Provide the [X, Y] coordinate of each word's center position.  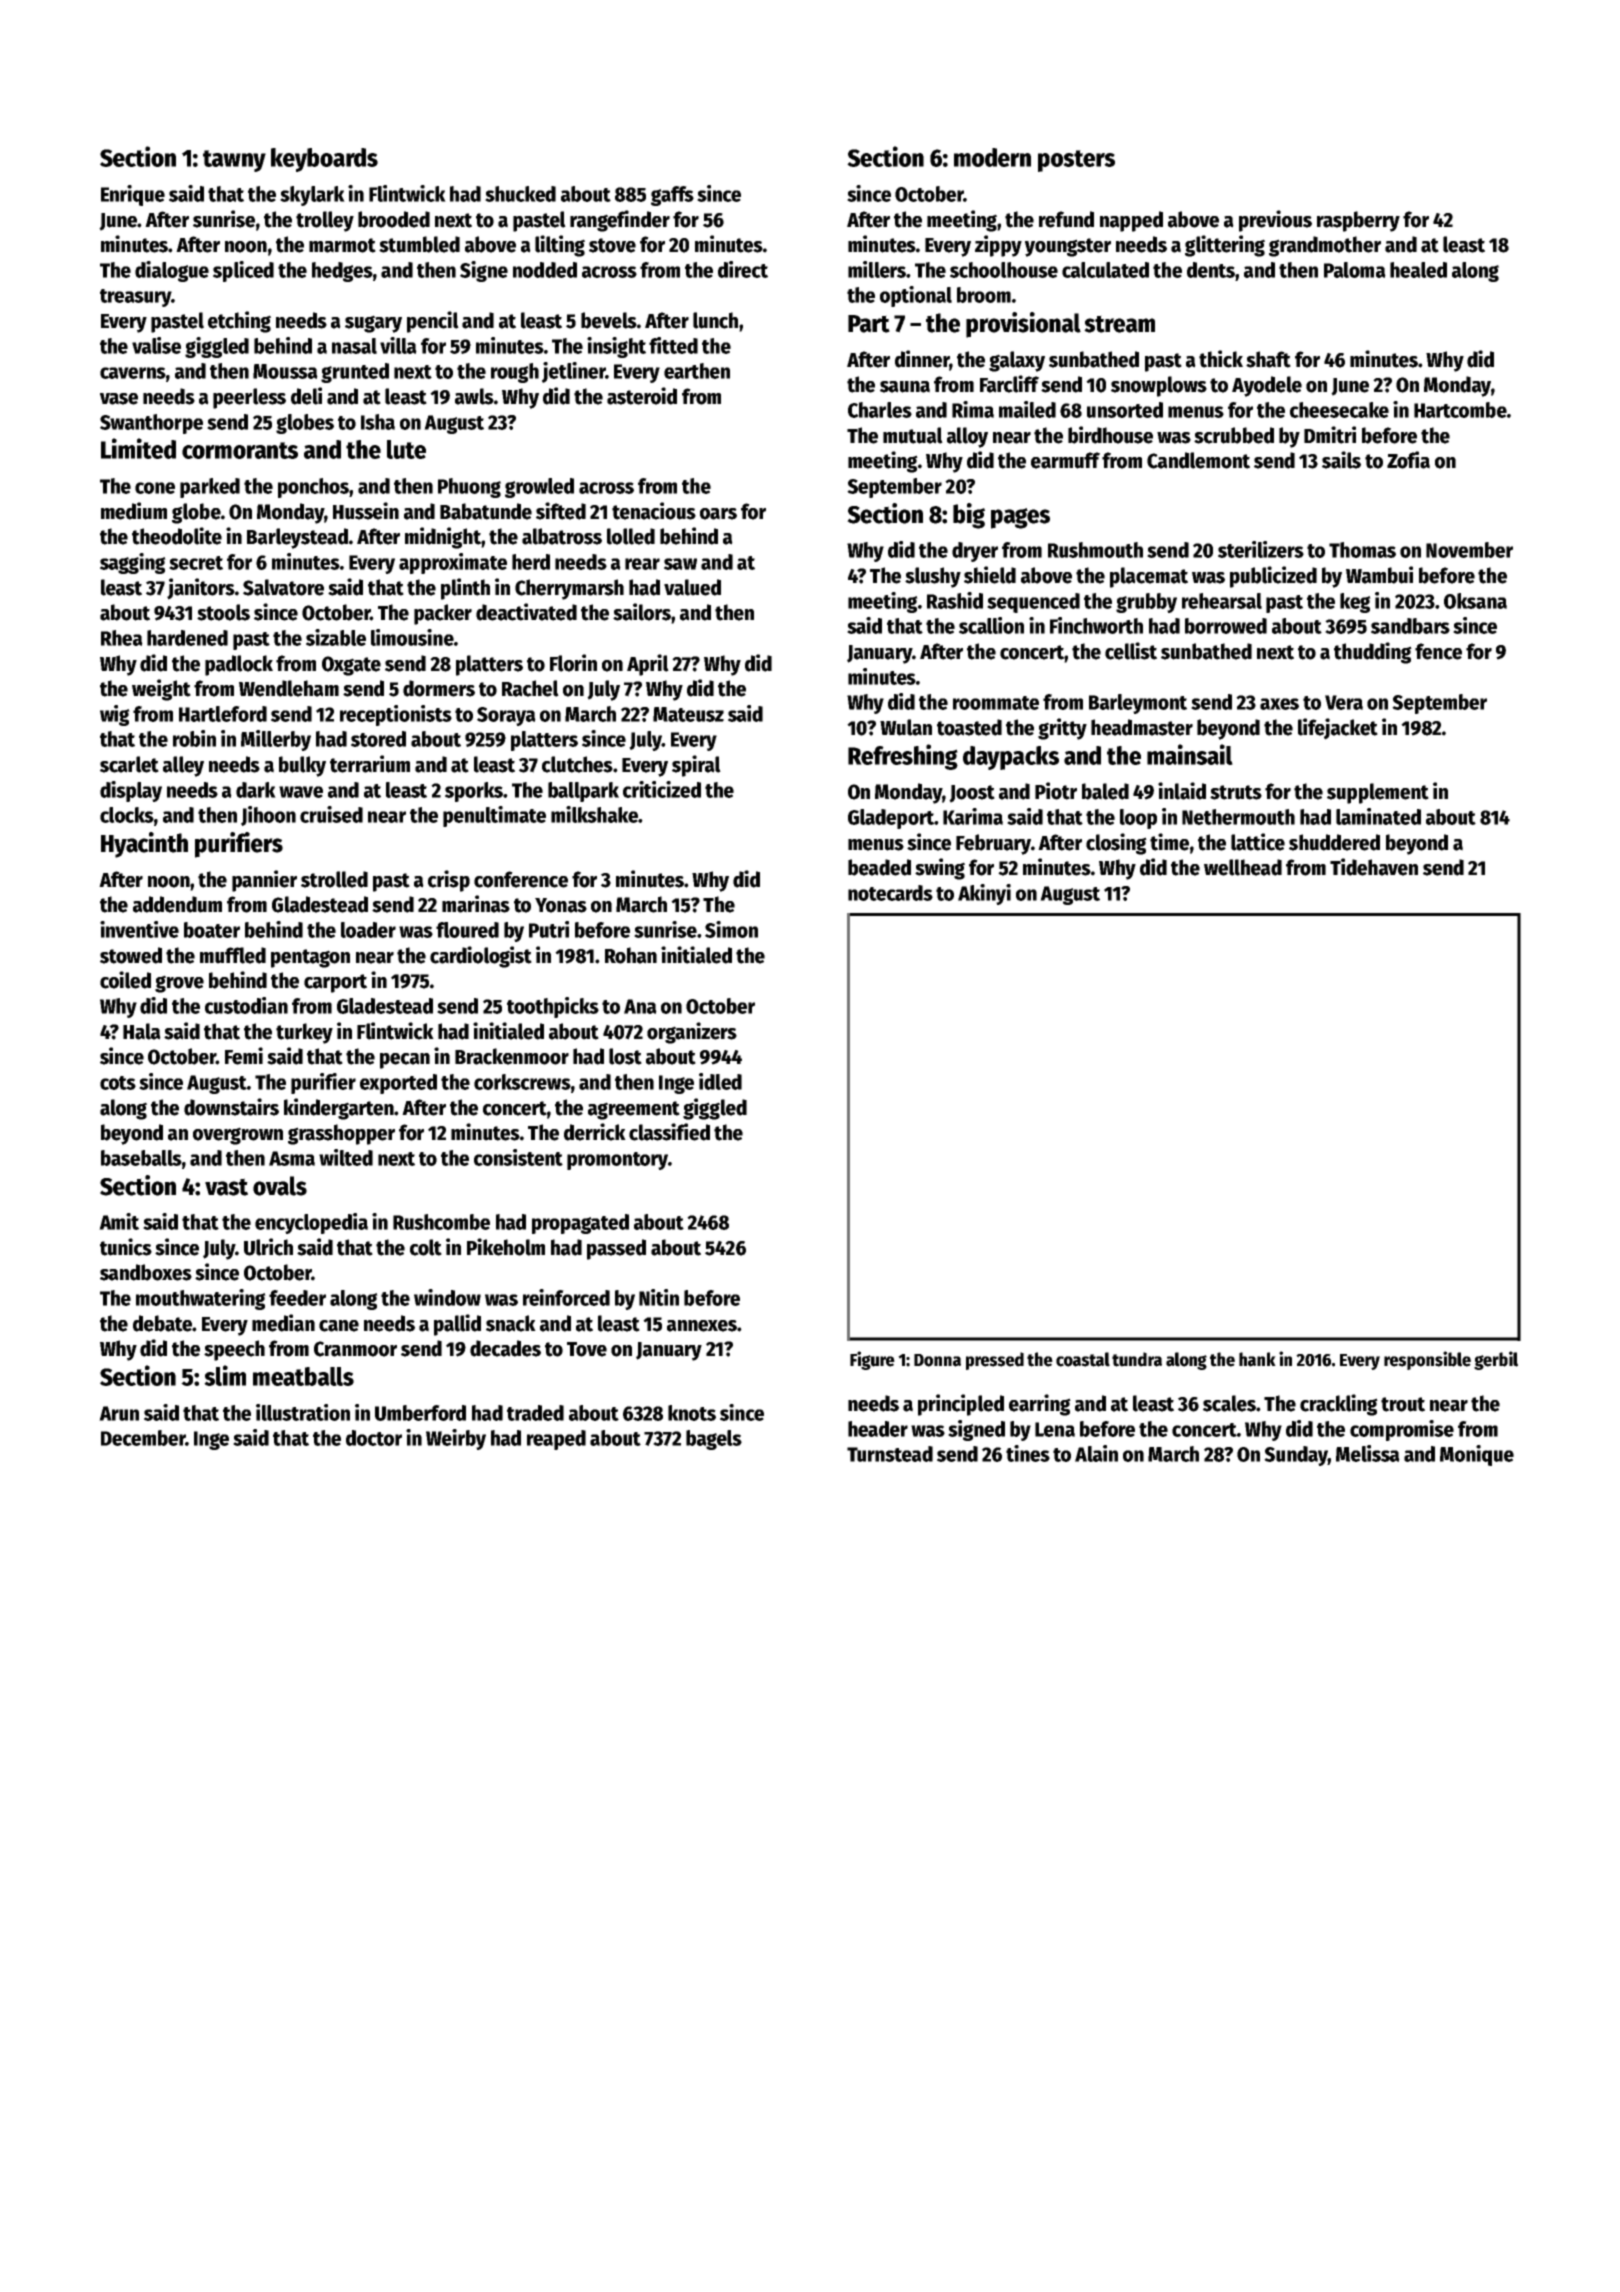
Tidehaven [1374, 867]
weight [161, 690]
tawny [234, 161]
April [648, 665]
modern [992, 157]
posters [1076, 161]
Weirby [456, 1439]
